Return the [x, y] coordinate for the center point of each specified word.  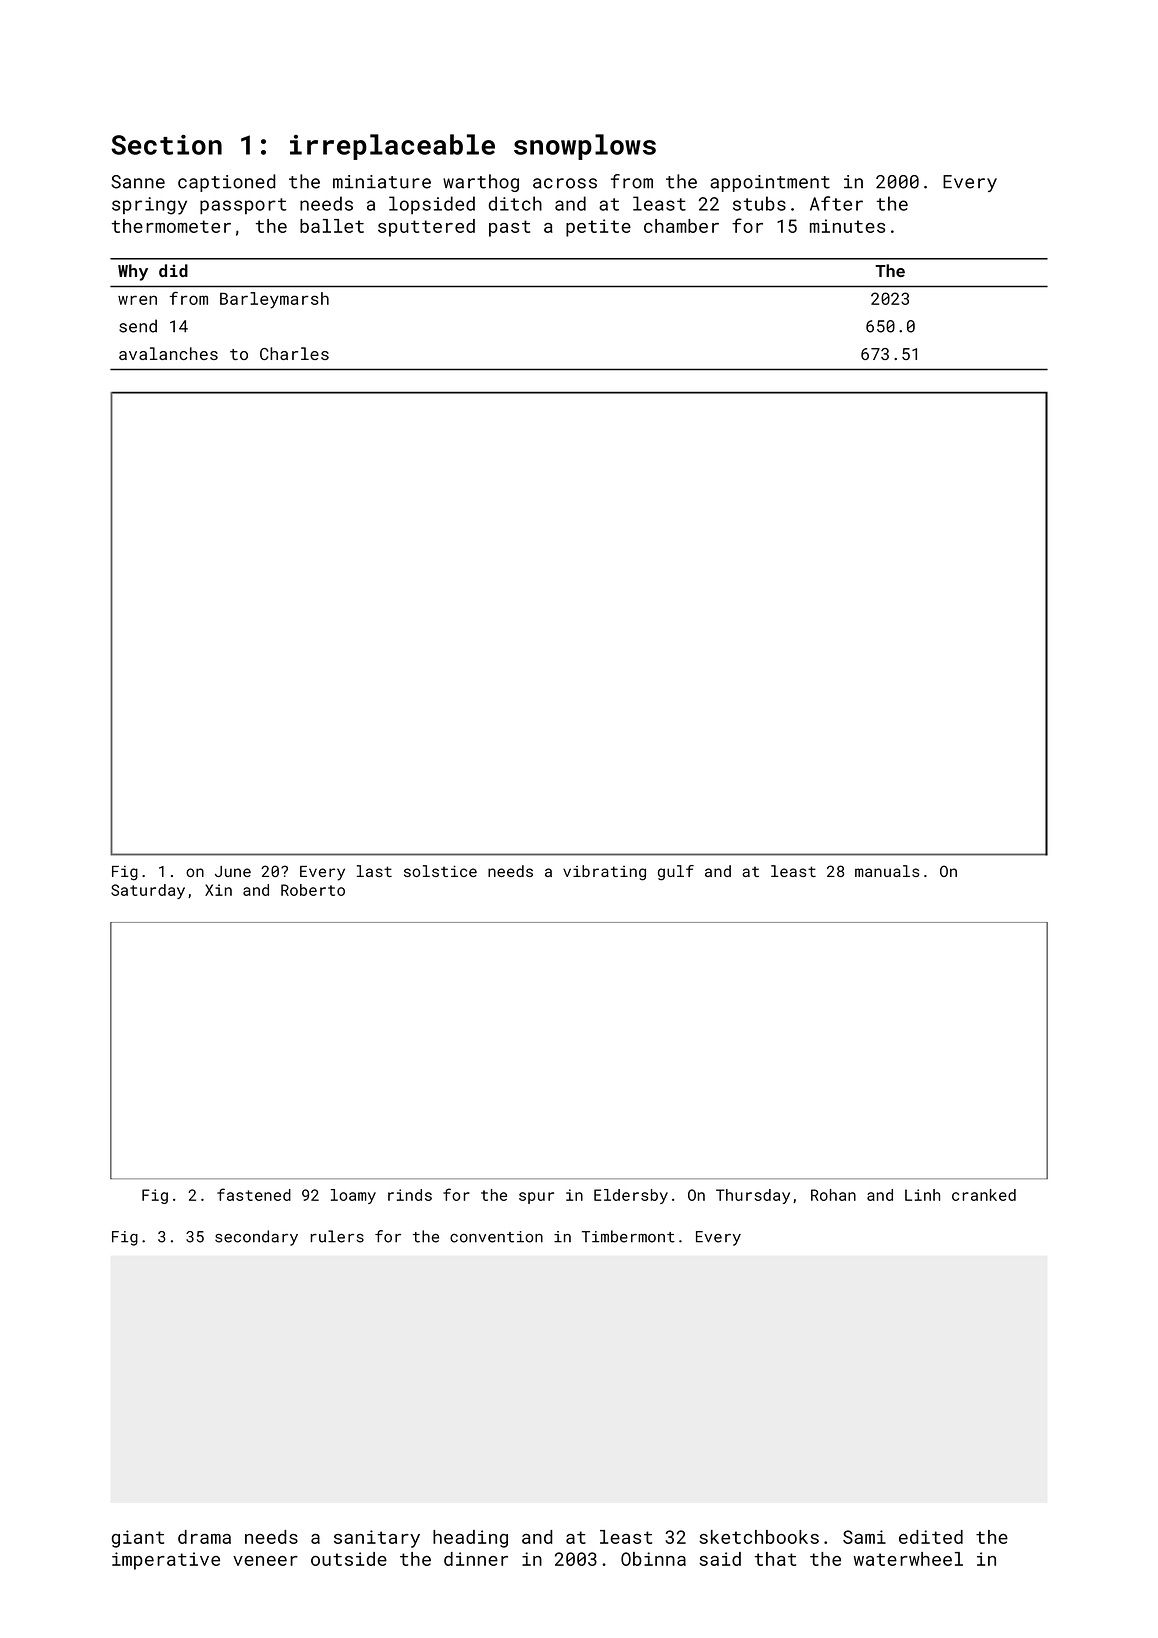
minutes [847, 226]
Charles [294, 353]
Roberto [313, 890]
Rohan [833, 1195]
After [836, 203]
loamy [353, 1196]
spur [536, 1198]
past [509, 228]
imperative [166, 1561]
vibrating [604, 873]
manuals [887, 871]
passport [243, 206]
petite [598, 228]
